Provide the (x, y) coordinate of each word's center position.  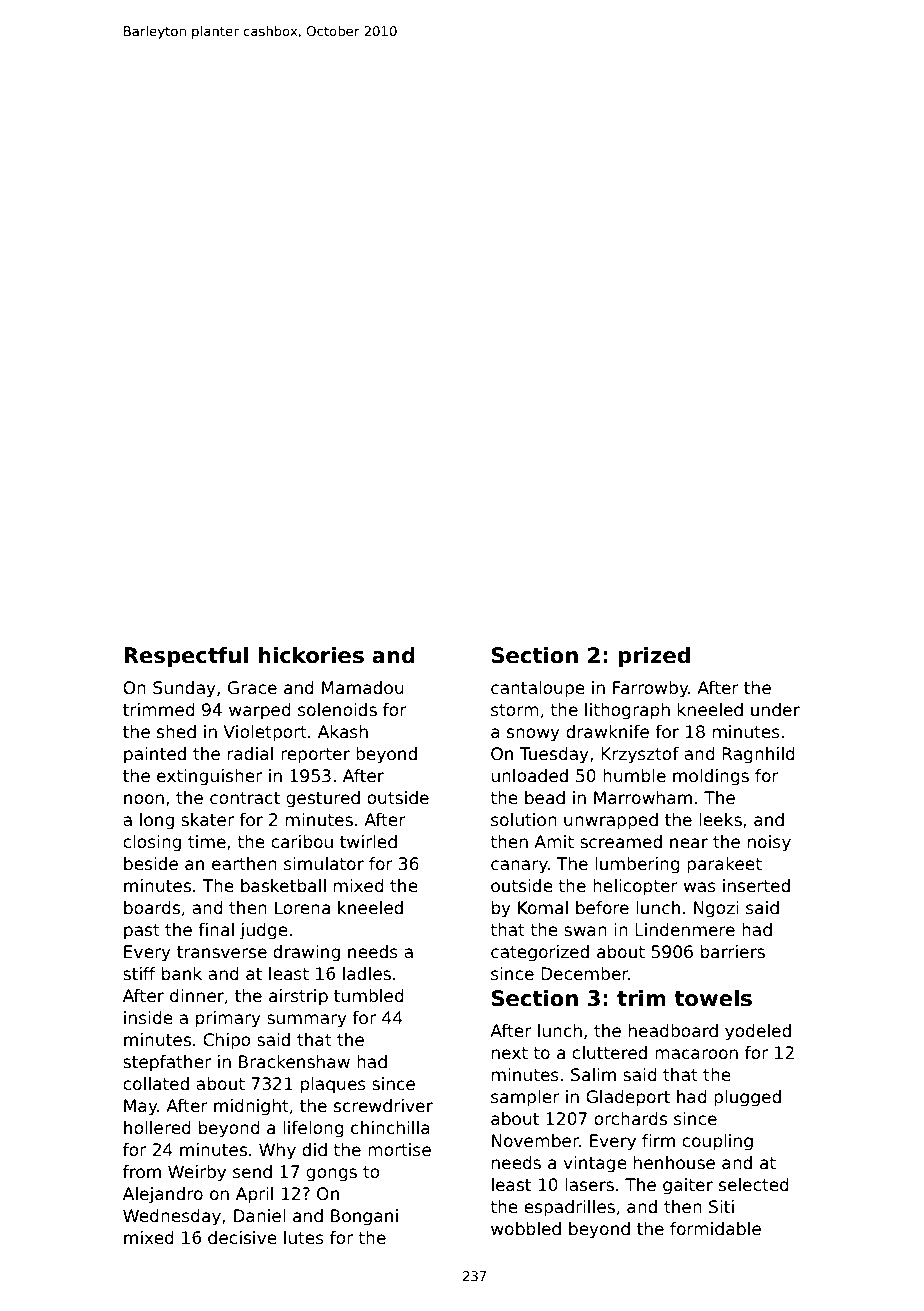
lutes (304, 1238)
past (142, 932)
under (775, 710)
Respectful (186, 657)
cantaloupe (538, 689)
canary (519, 867)
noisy (769, 843)
